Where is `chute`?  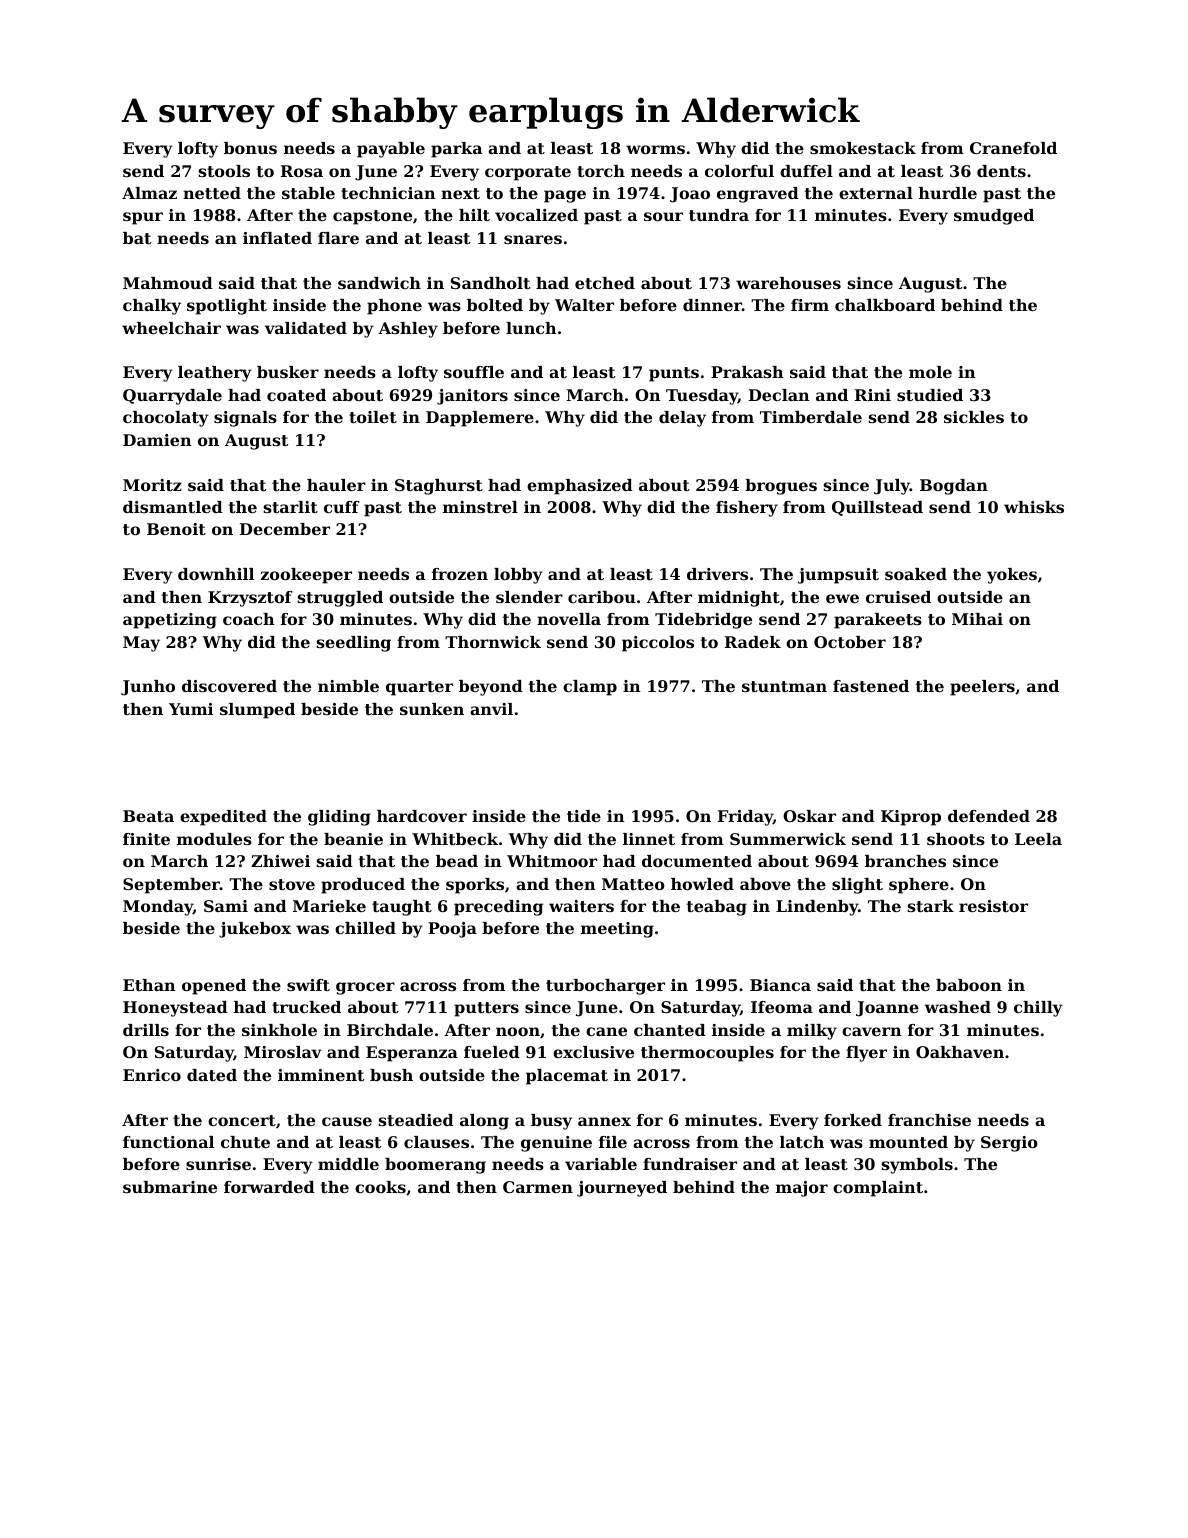
chute is located at coordinates (245, 1142).
